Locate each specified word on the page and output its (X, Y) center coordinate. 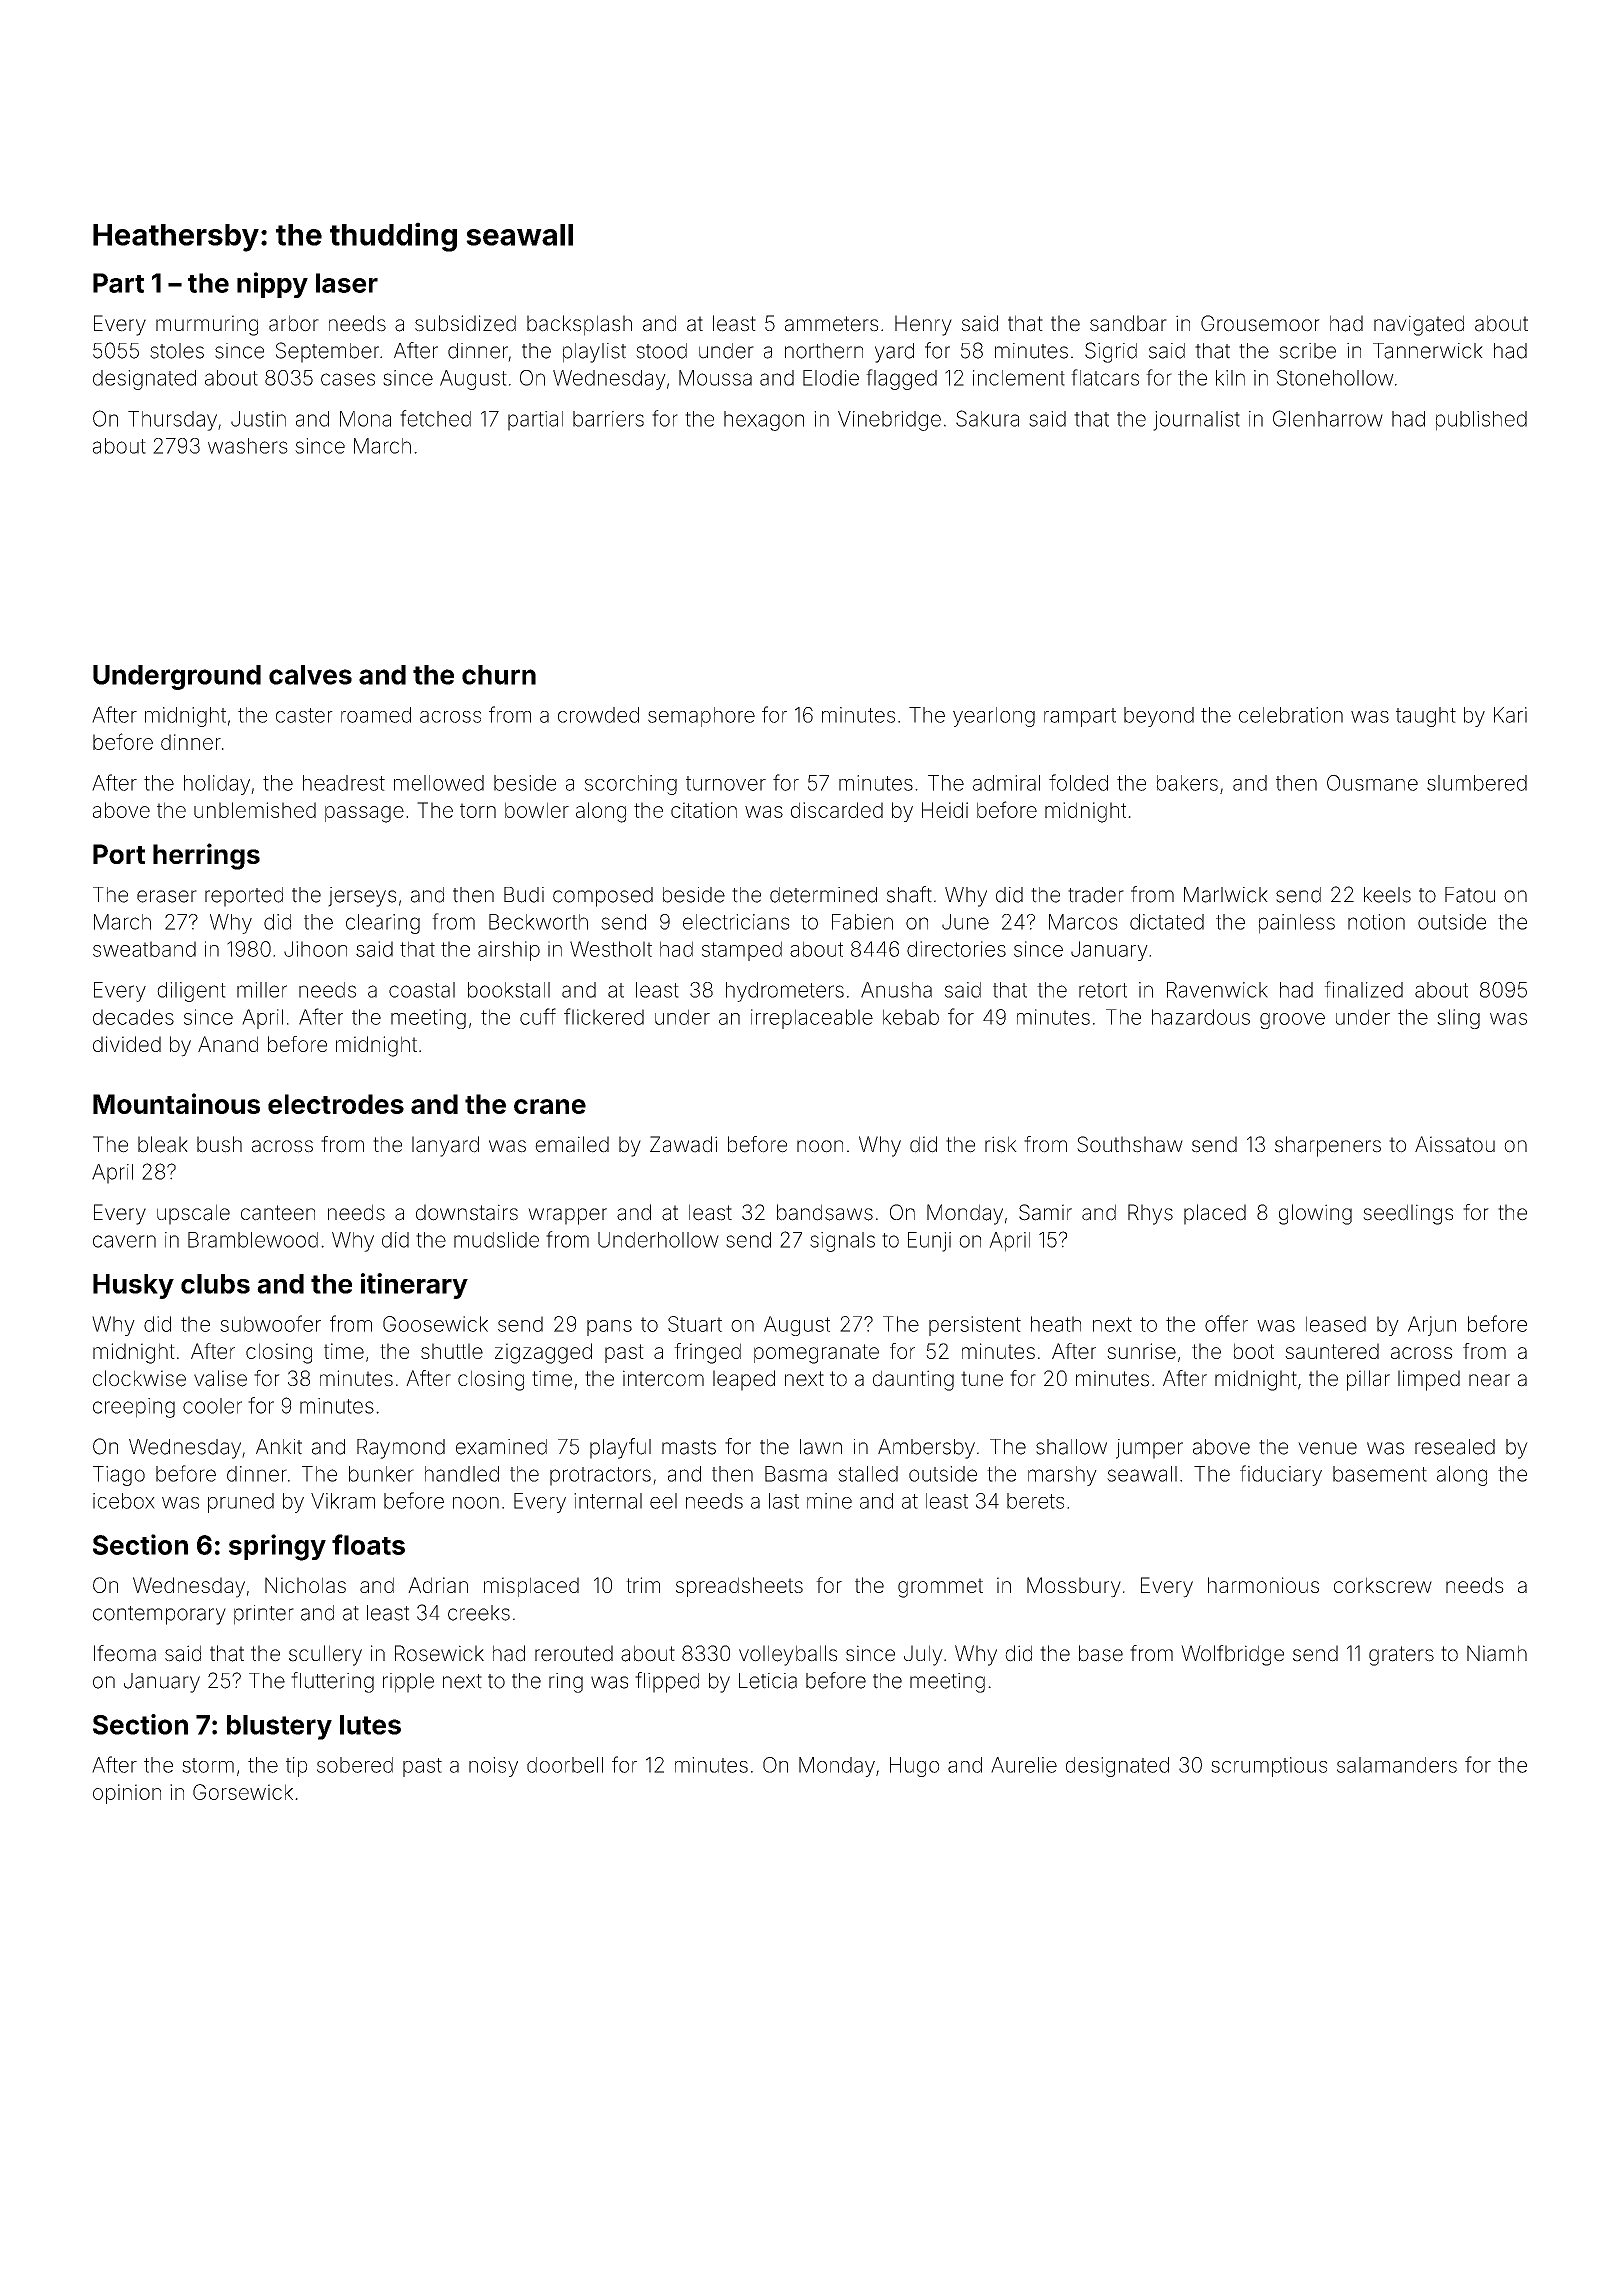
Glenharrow (1328, 418)
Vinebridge (889, 421)
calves (310, 675)
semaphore (701, 717)
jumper (1149, 1449)
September (327, 352)
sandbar (1128, 323)
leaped (744, 1380)
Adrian (438, 1585)
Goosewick (435, 1324)
